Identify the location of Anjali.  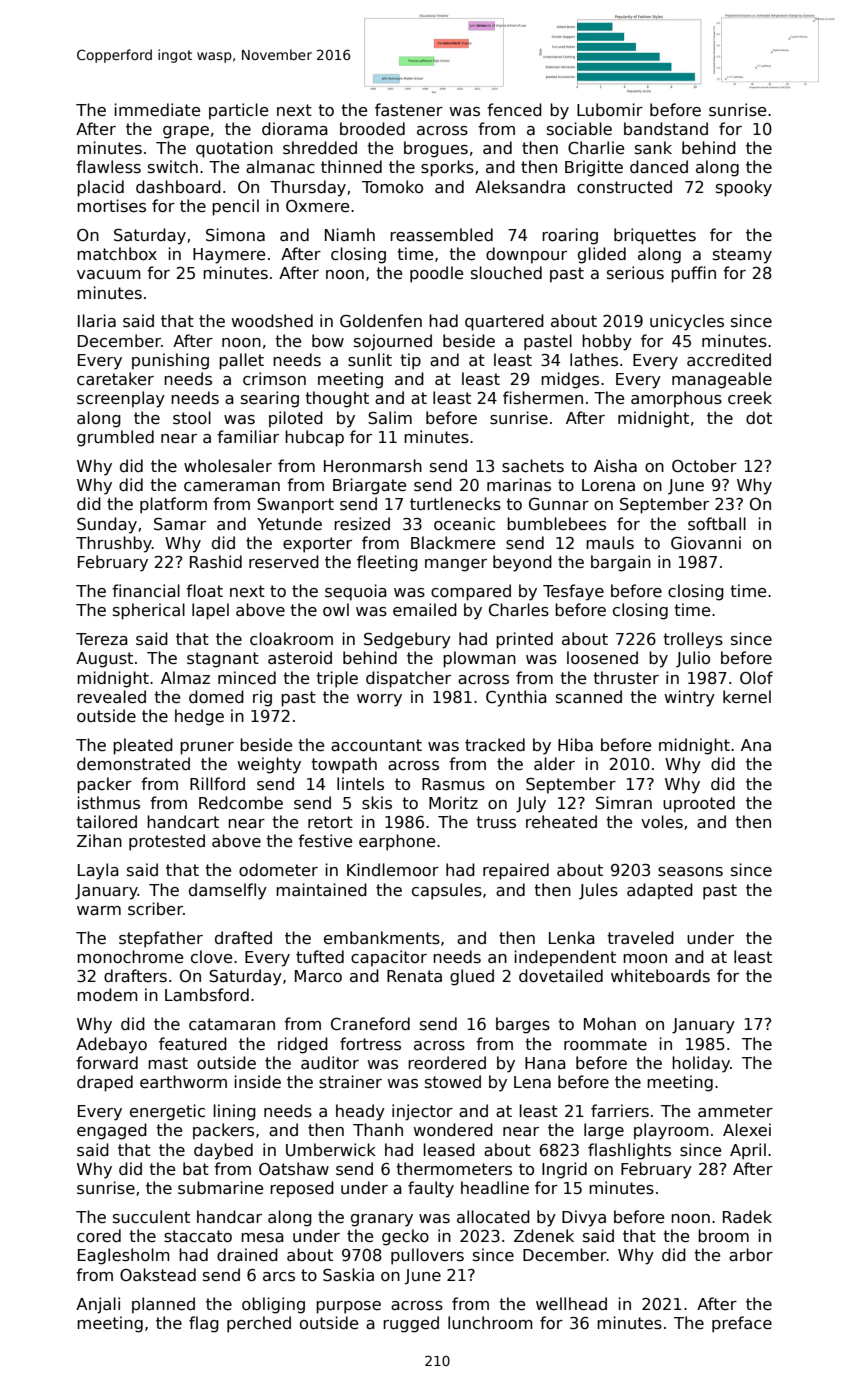
(98, 1305).
